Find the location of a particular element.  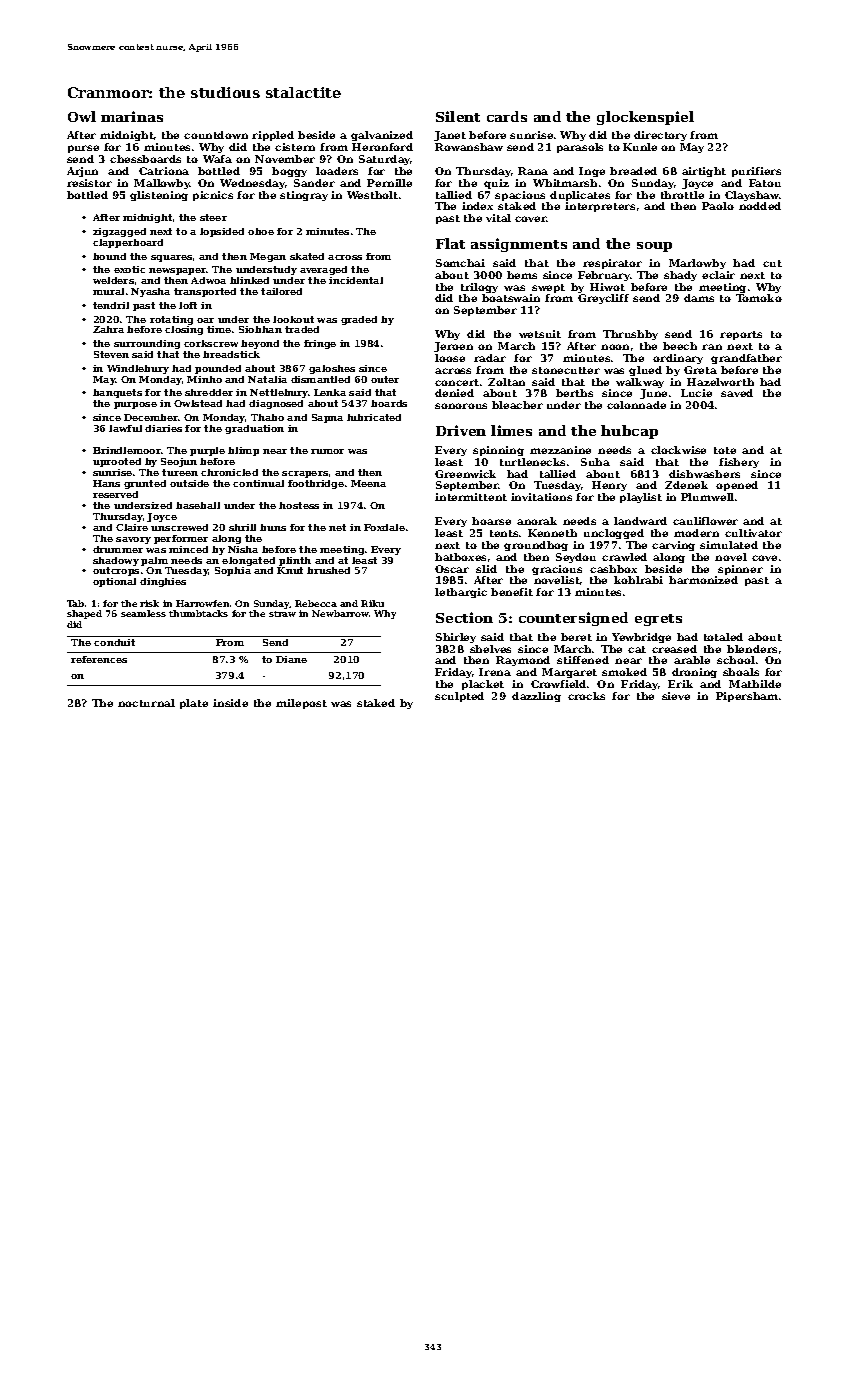

throttle is located at coordinates (682, 195).
